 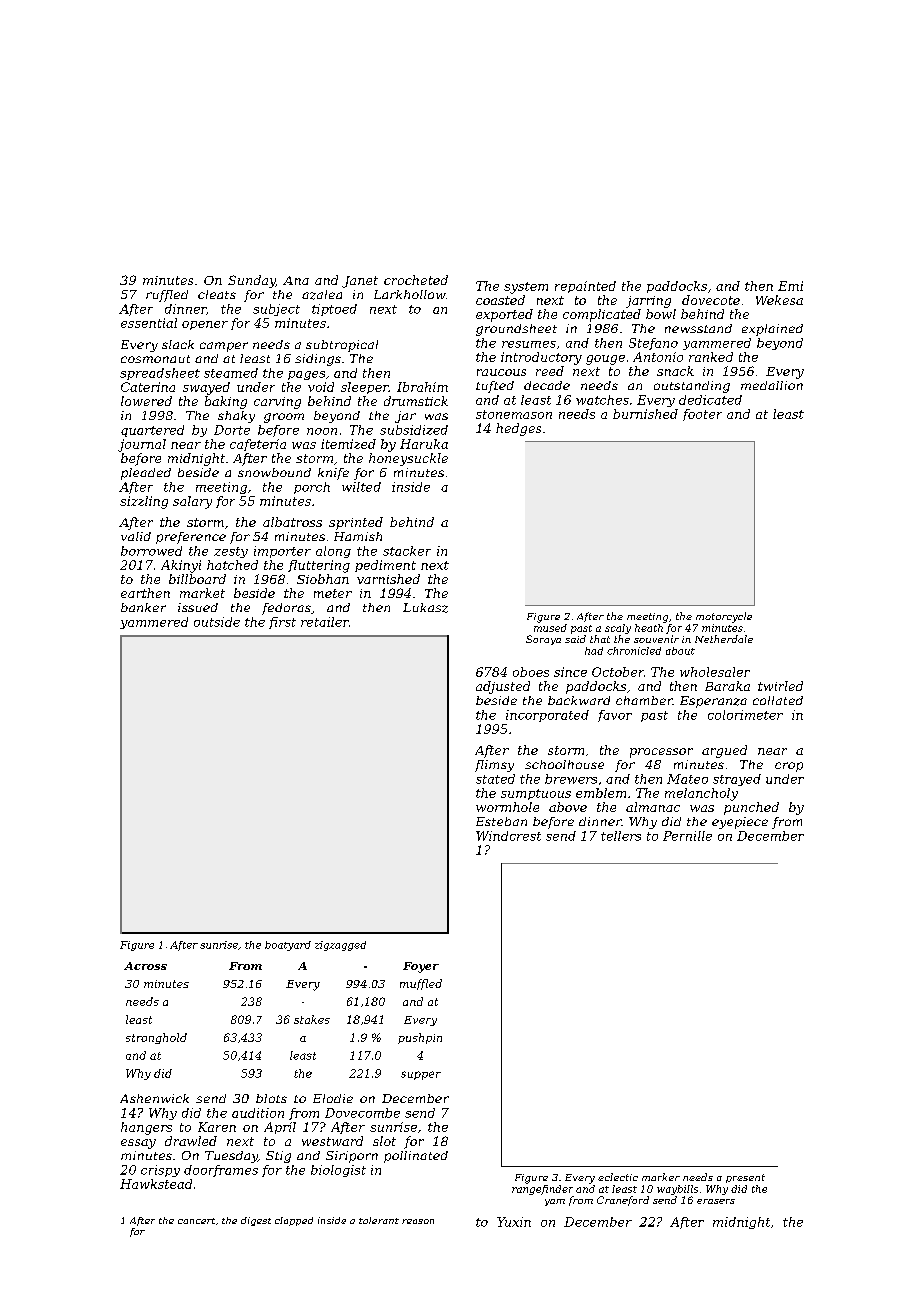 What do you see at coordinates (503, 687) in the page?
I see `adjusted` at bounding box center [503, 687].
